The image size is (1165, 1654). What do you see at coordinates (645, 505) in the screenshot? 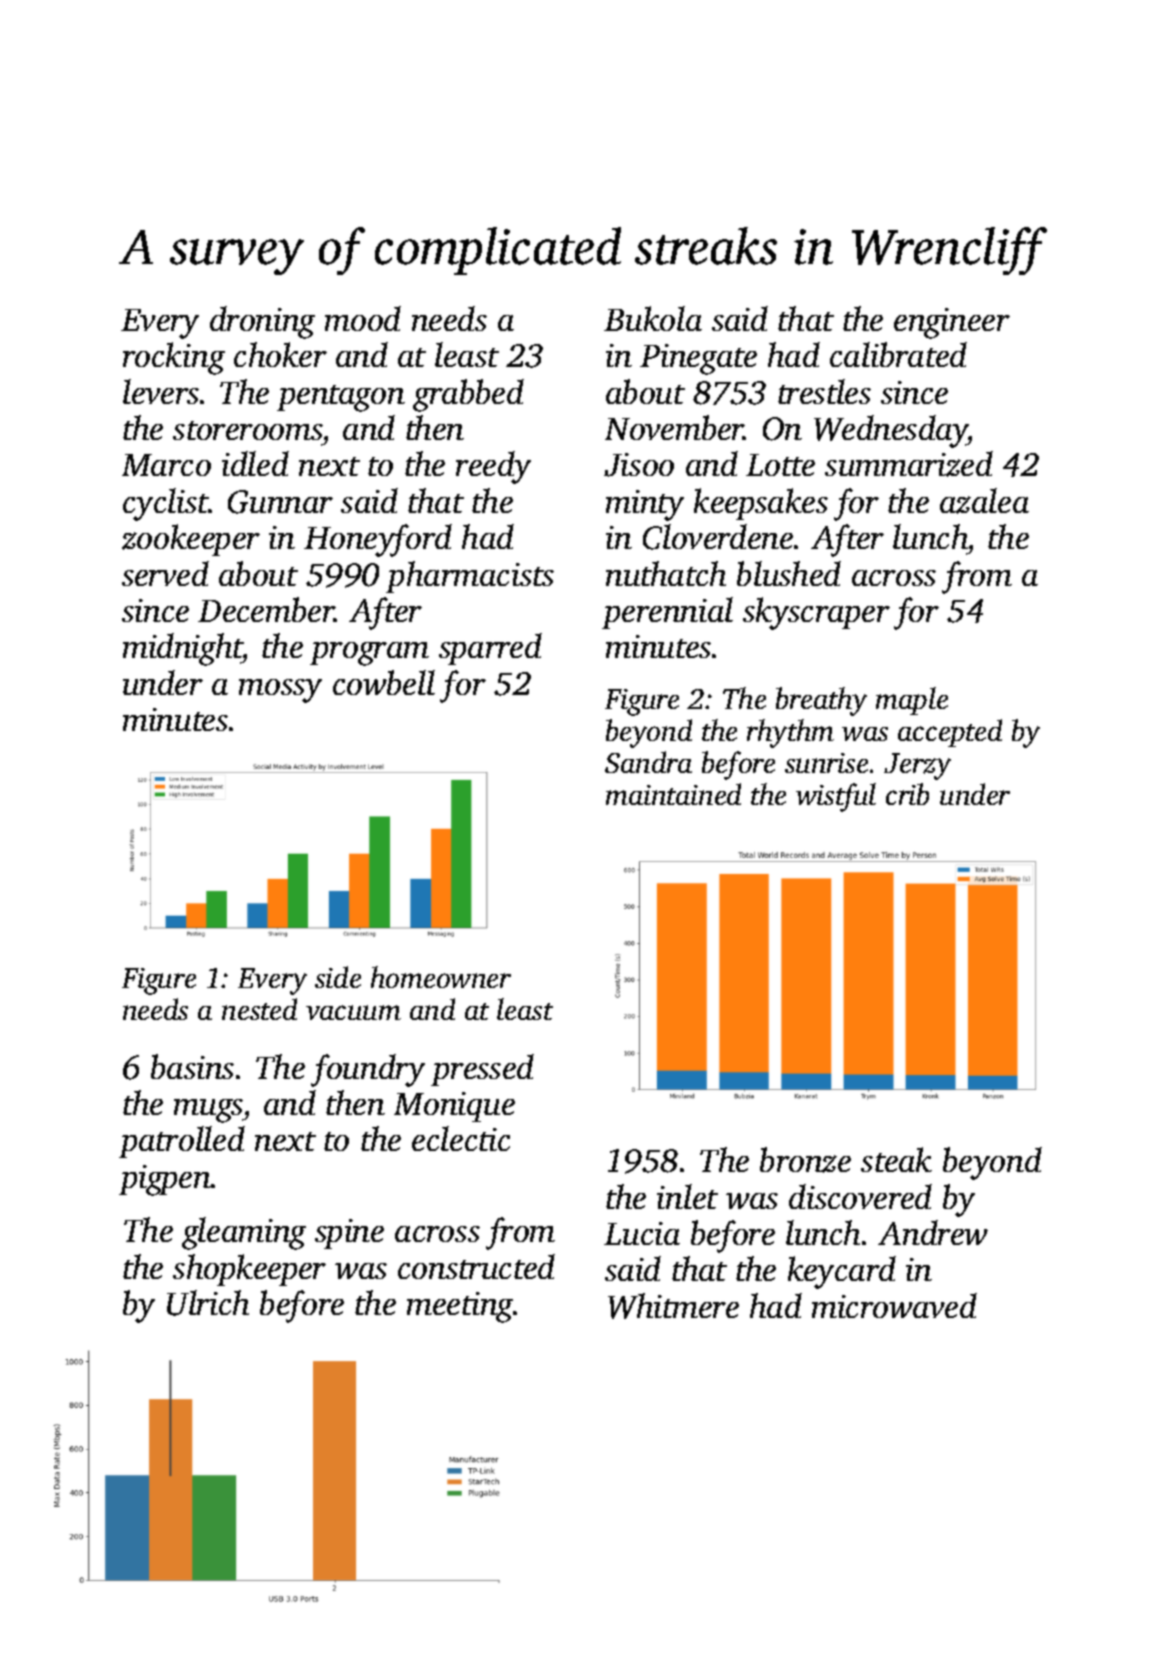
I see `minty` at bounding box center [645, 505].
